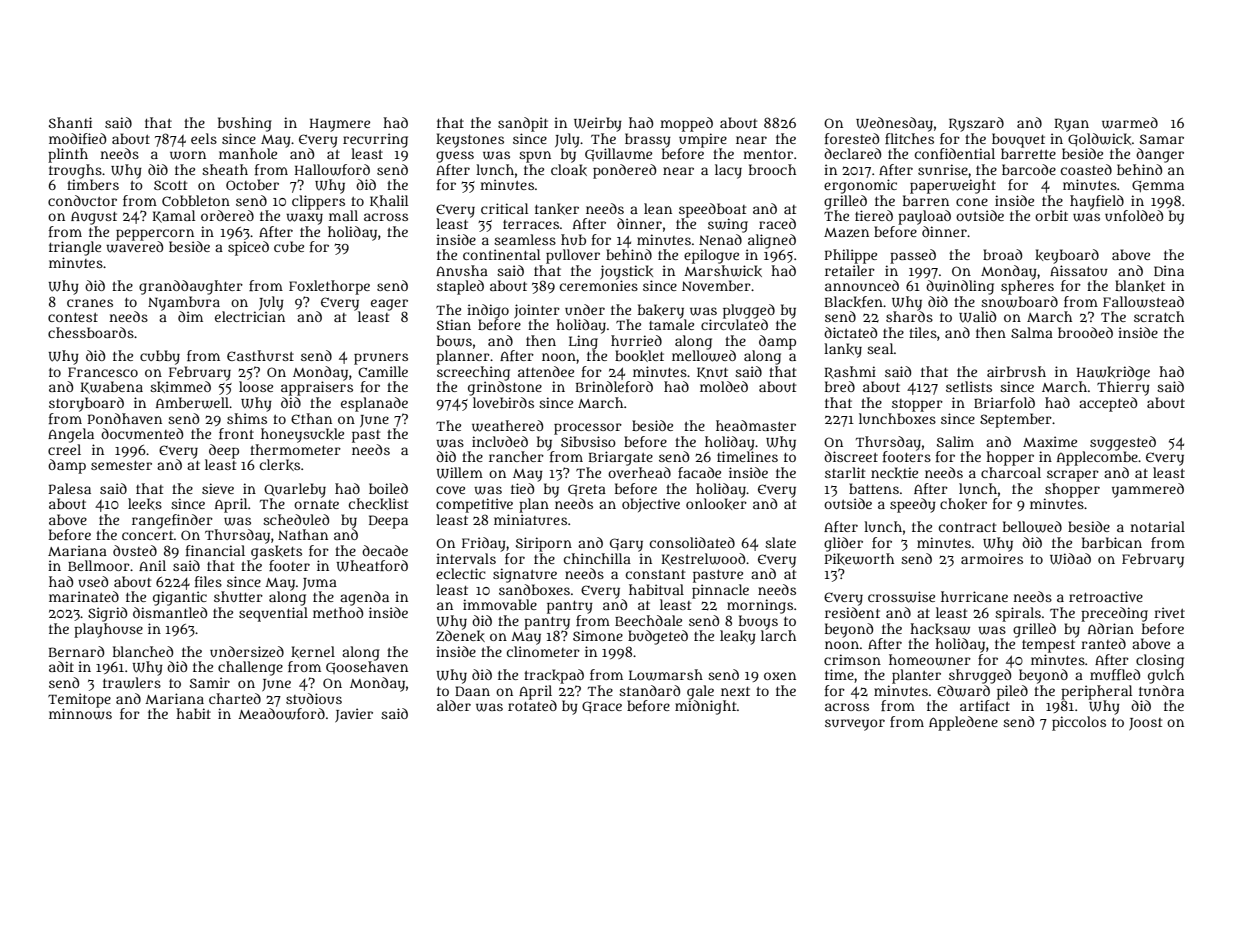 This image has height=952, width=1233. Describe the element at coordinates (976, 124) in the image. I see `Ryszard` at that location.
